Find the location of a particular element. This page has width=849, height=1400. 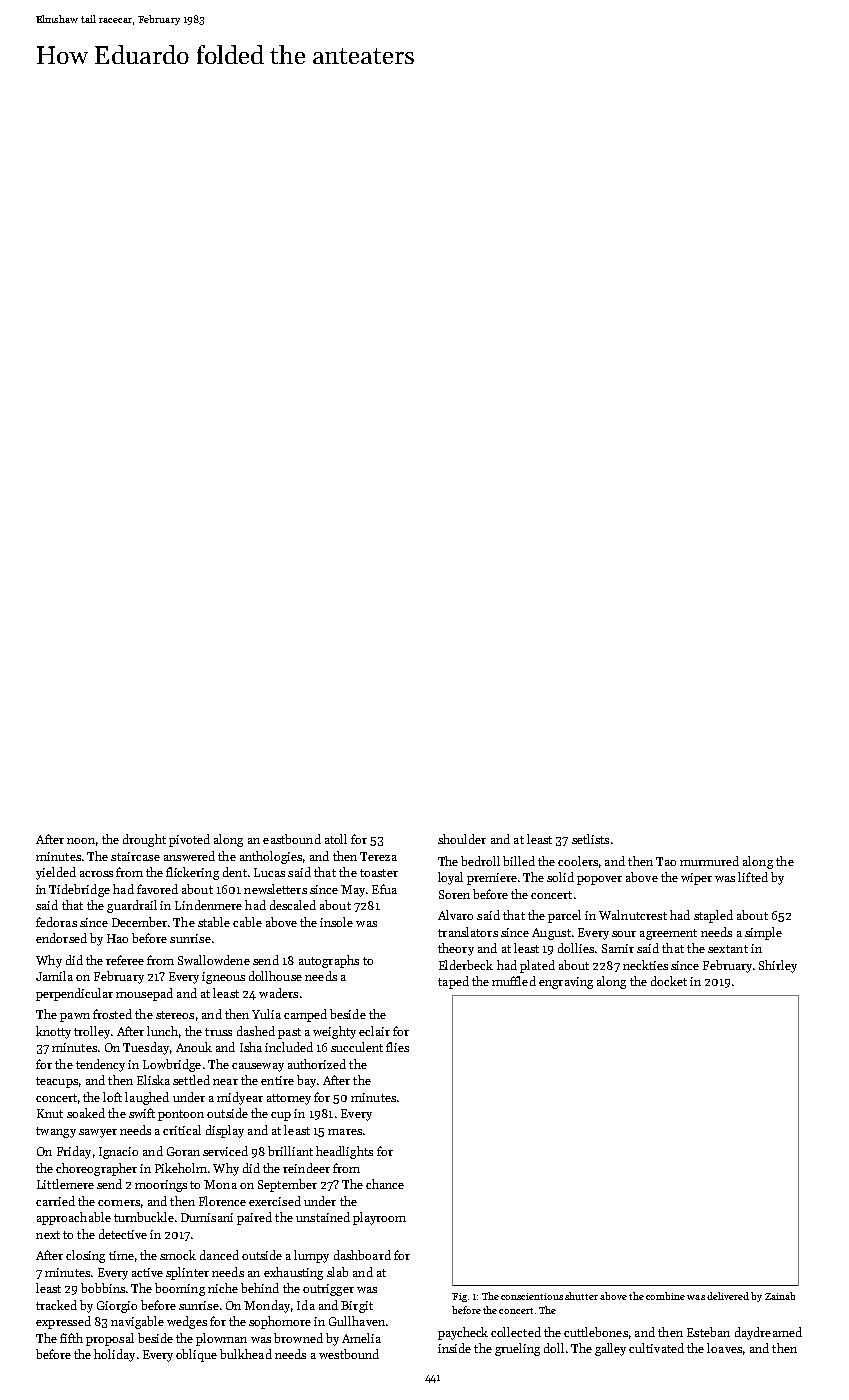

Tao is located at coordinates (666, 861).
